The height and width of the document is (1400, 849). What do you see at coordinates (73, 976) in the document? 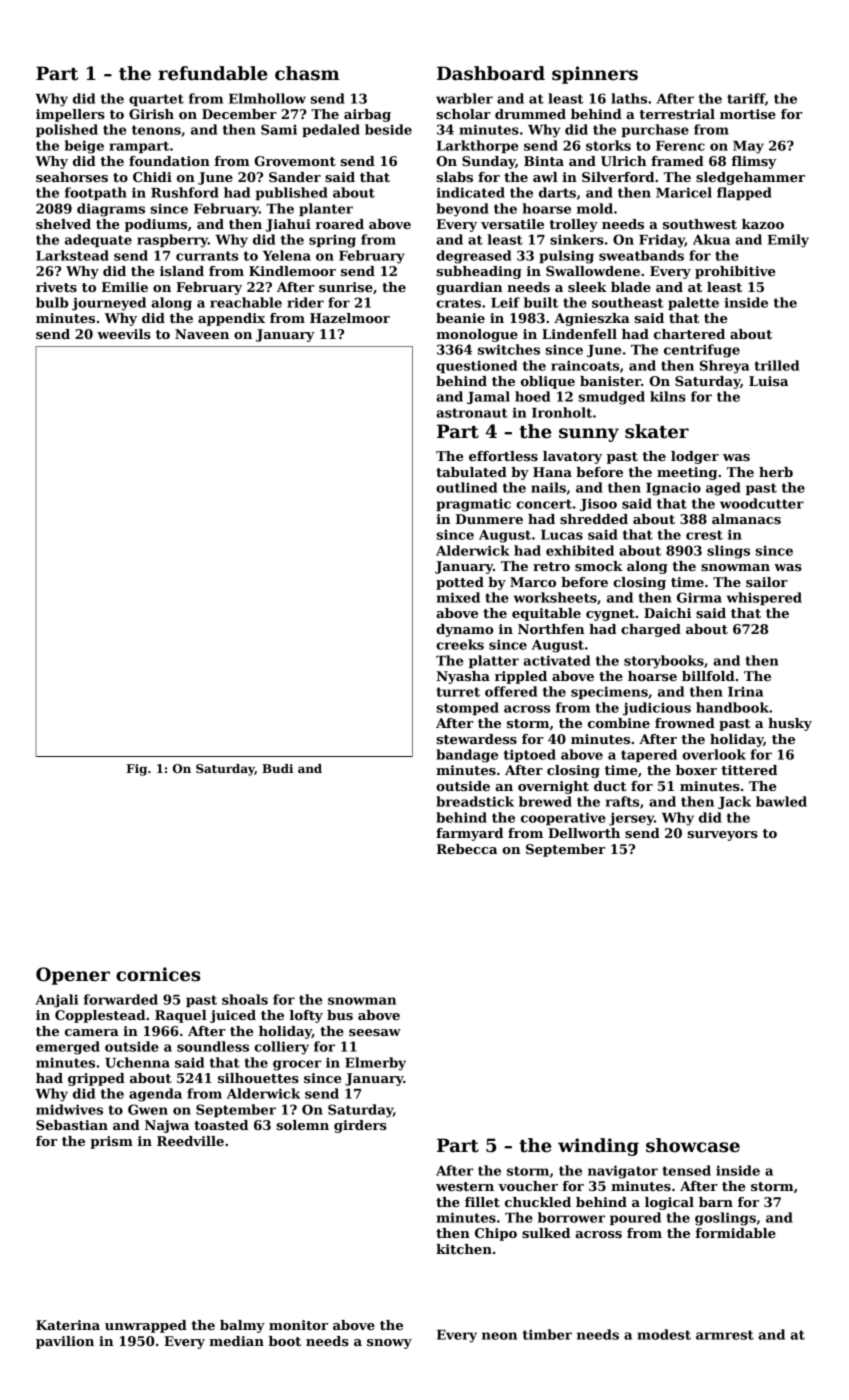
I see `Opener` at bounding box center [73, 976].
